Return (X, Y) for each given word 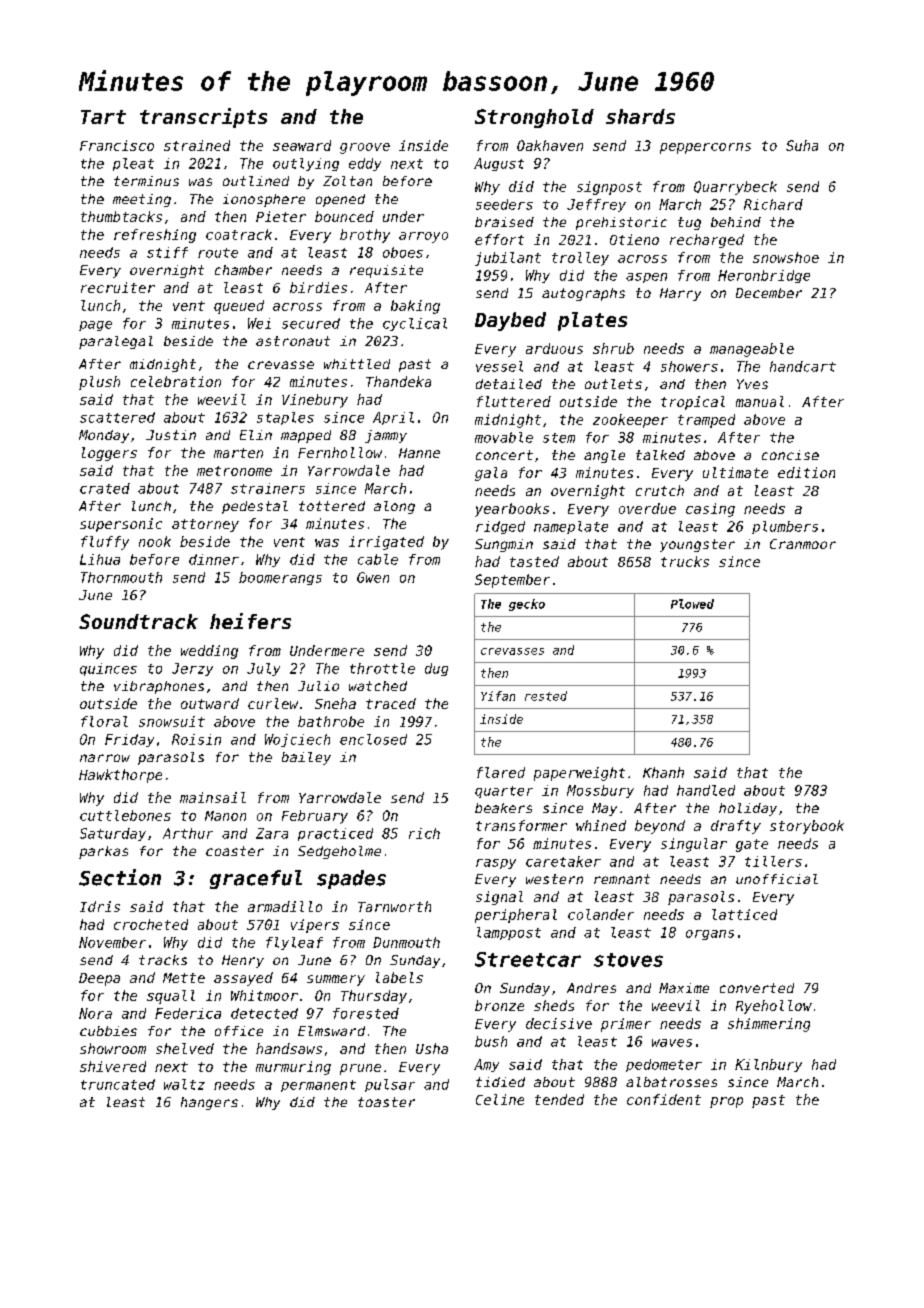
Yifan (498, 696)
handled (706, 790)
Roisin (196, 739)
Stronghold (534, 118)
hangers (209, 1103)
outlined (256, 181)
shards (640, 116)
